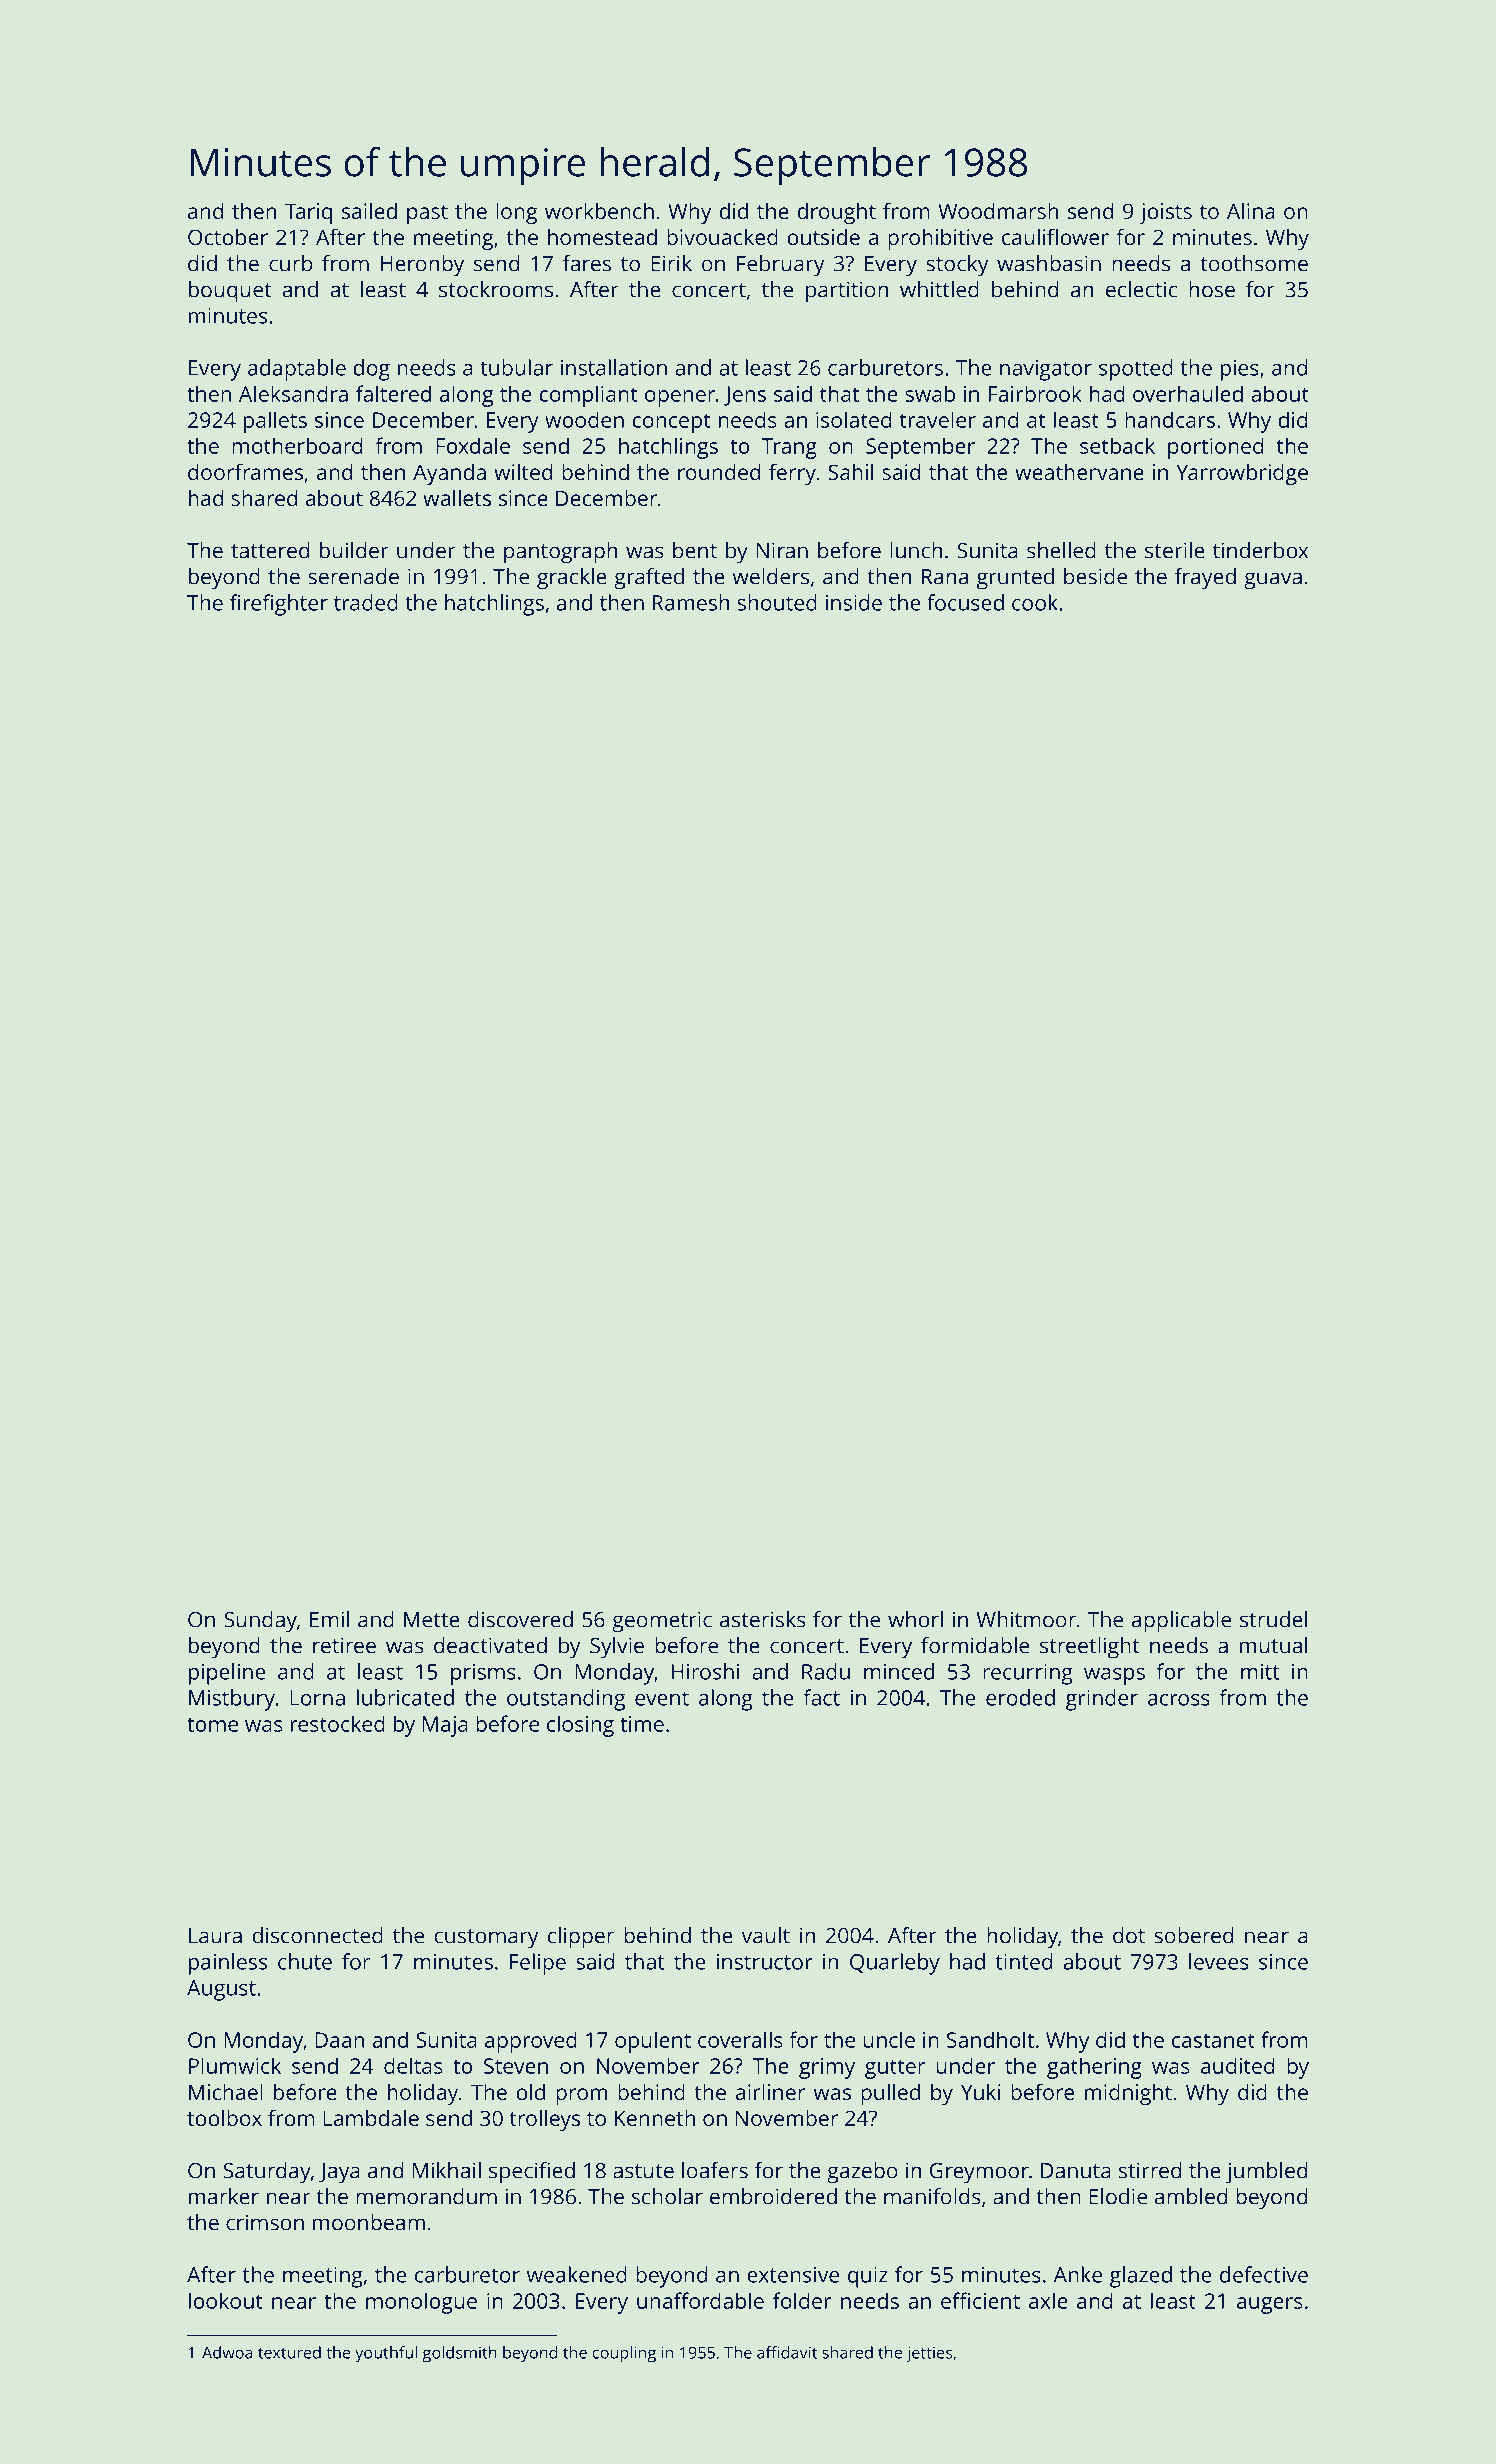 This document has width=1496, height=2464. What do you see at coordinates (624, 2354) in the document?
I see `coupling` at bounding box center [624, 2354].
